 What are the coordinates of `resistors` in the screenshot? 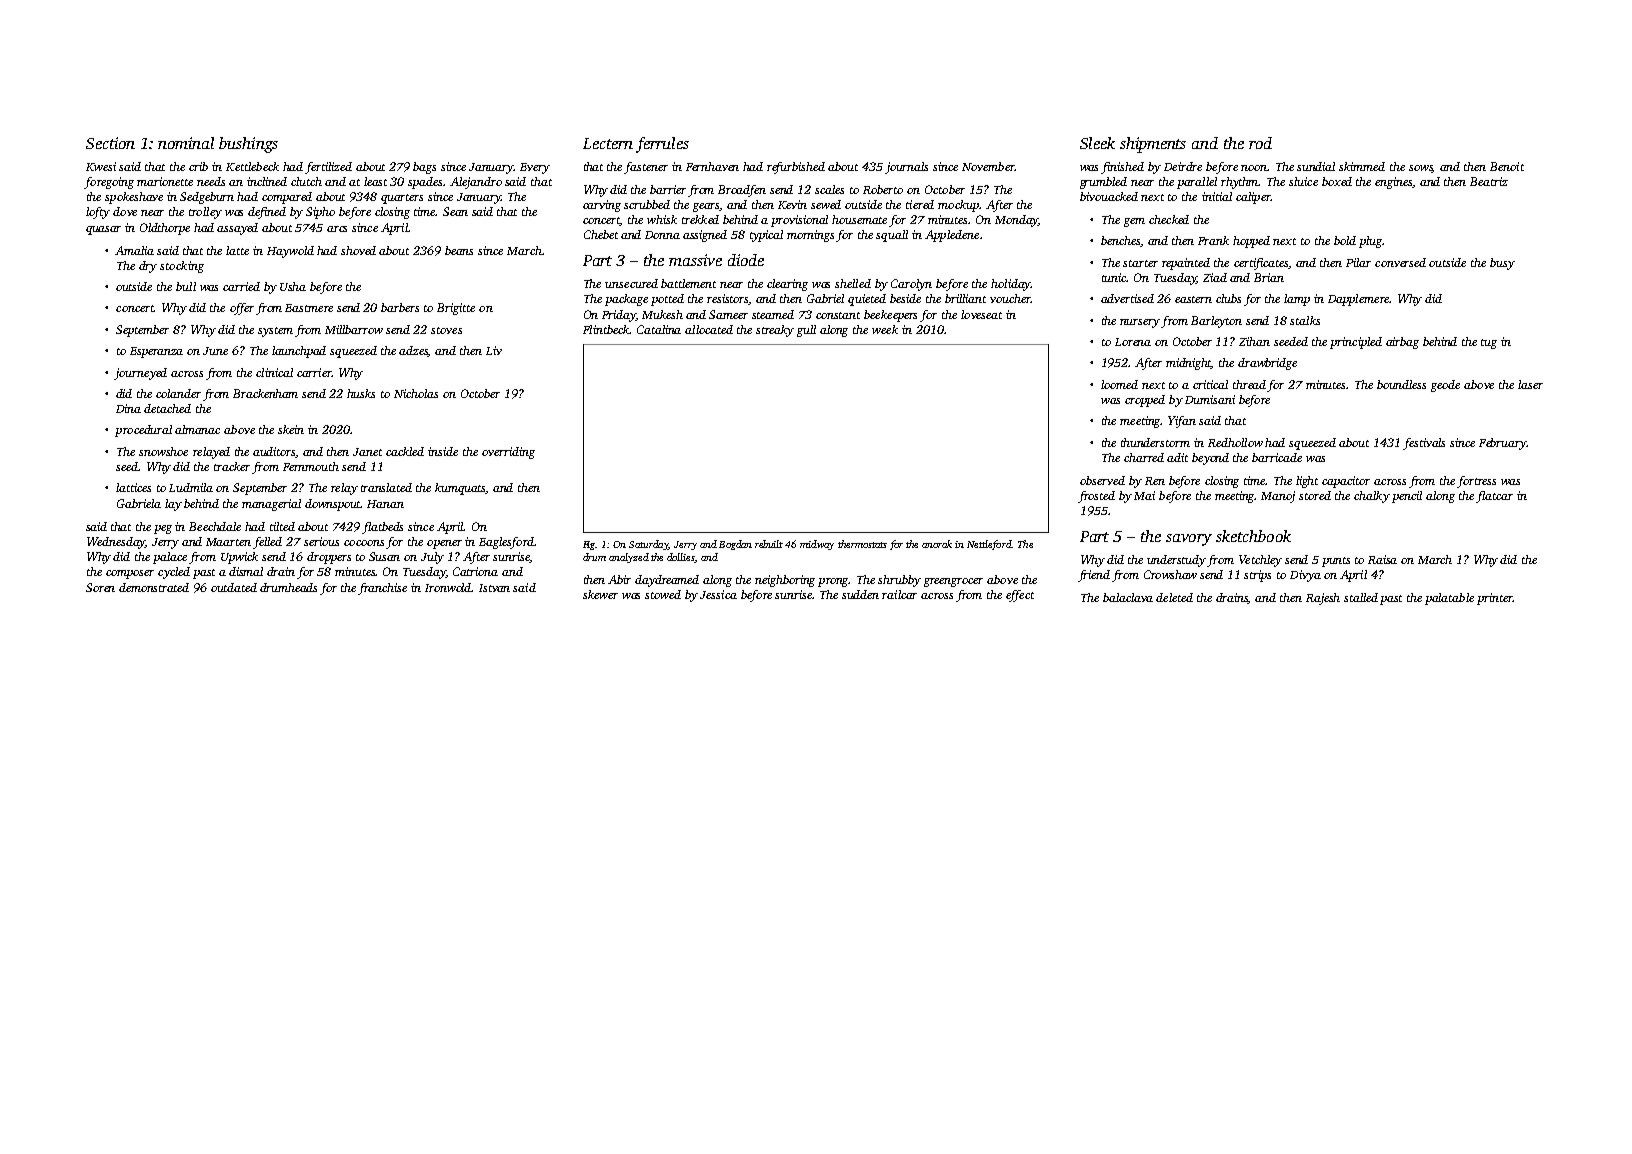 It's located at (728, 299).
